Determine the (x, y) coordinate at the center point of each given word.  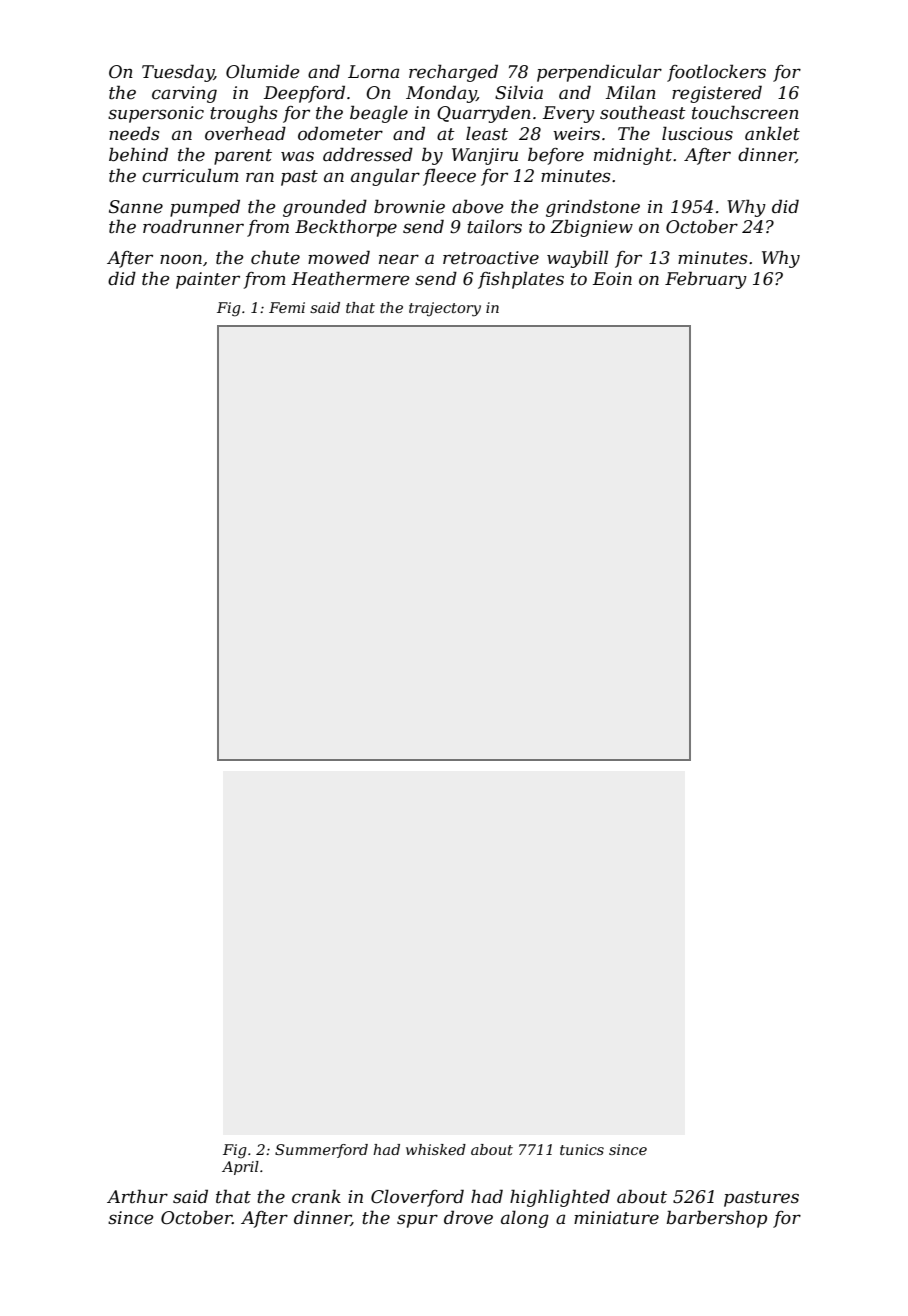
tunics (582, 1149)
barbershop (716, 1219)
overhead (245, 133)
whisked (436, 1149)
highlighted (560, 1198)
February (706, 280)
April (240, 1168)
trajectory (445, 309)
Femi (287, 307)
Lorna (373, 71)
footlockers (716, 73)
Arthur (137, 1196)
